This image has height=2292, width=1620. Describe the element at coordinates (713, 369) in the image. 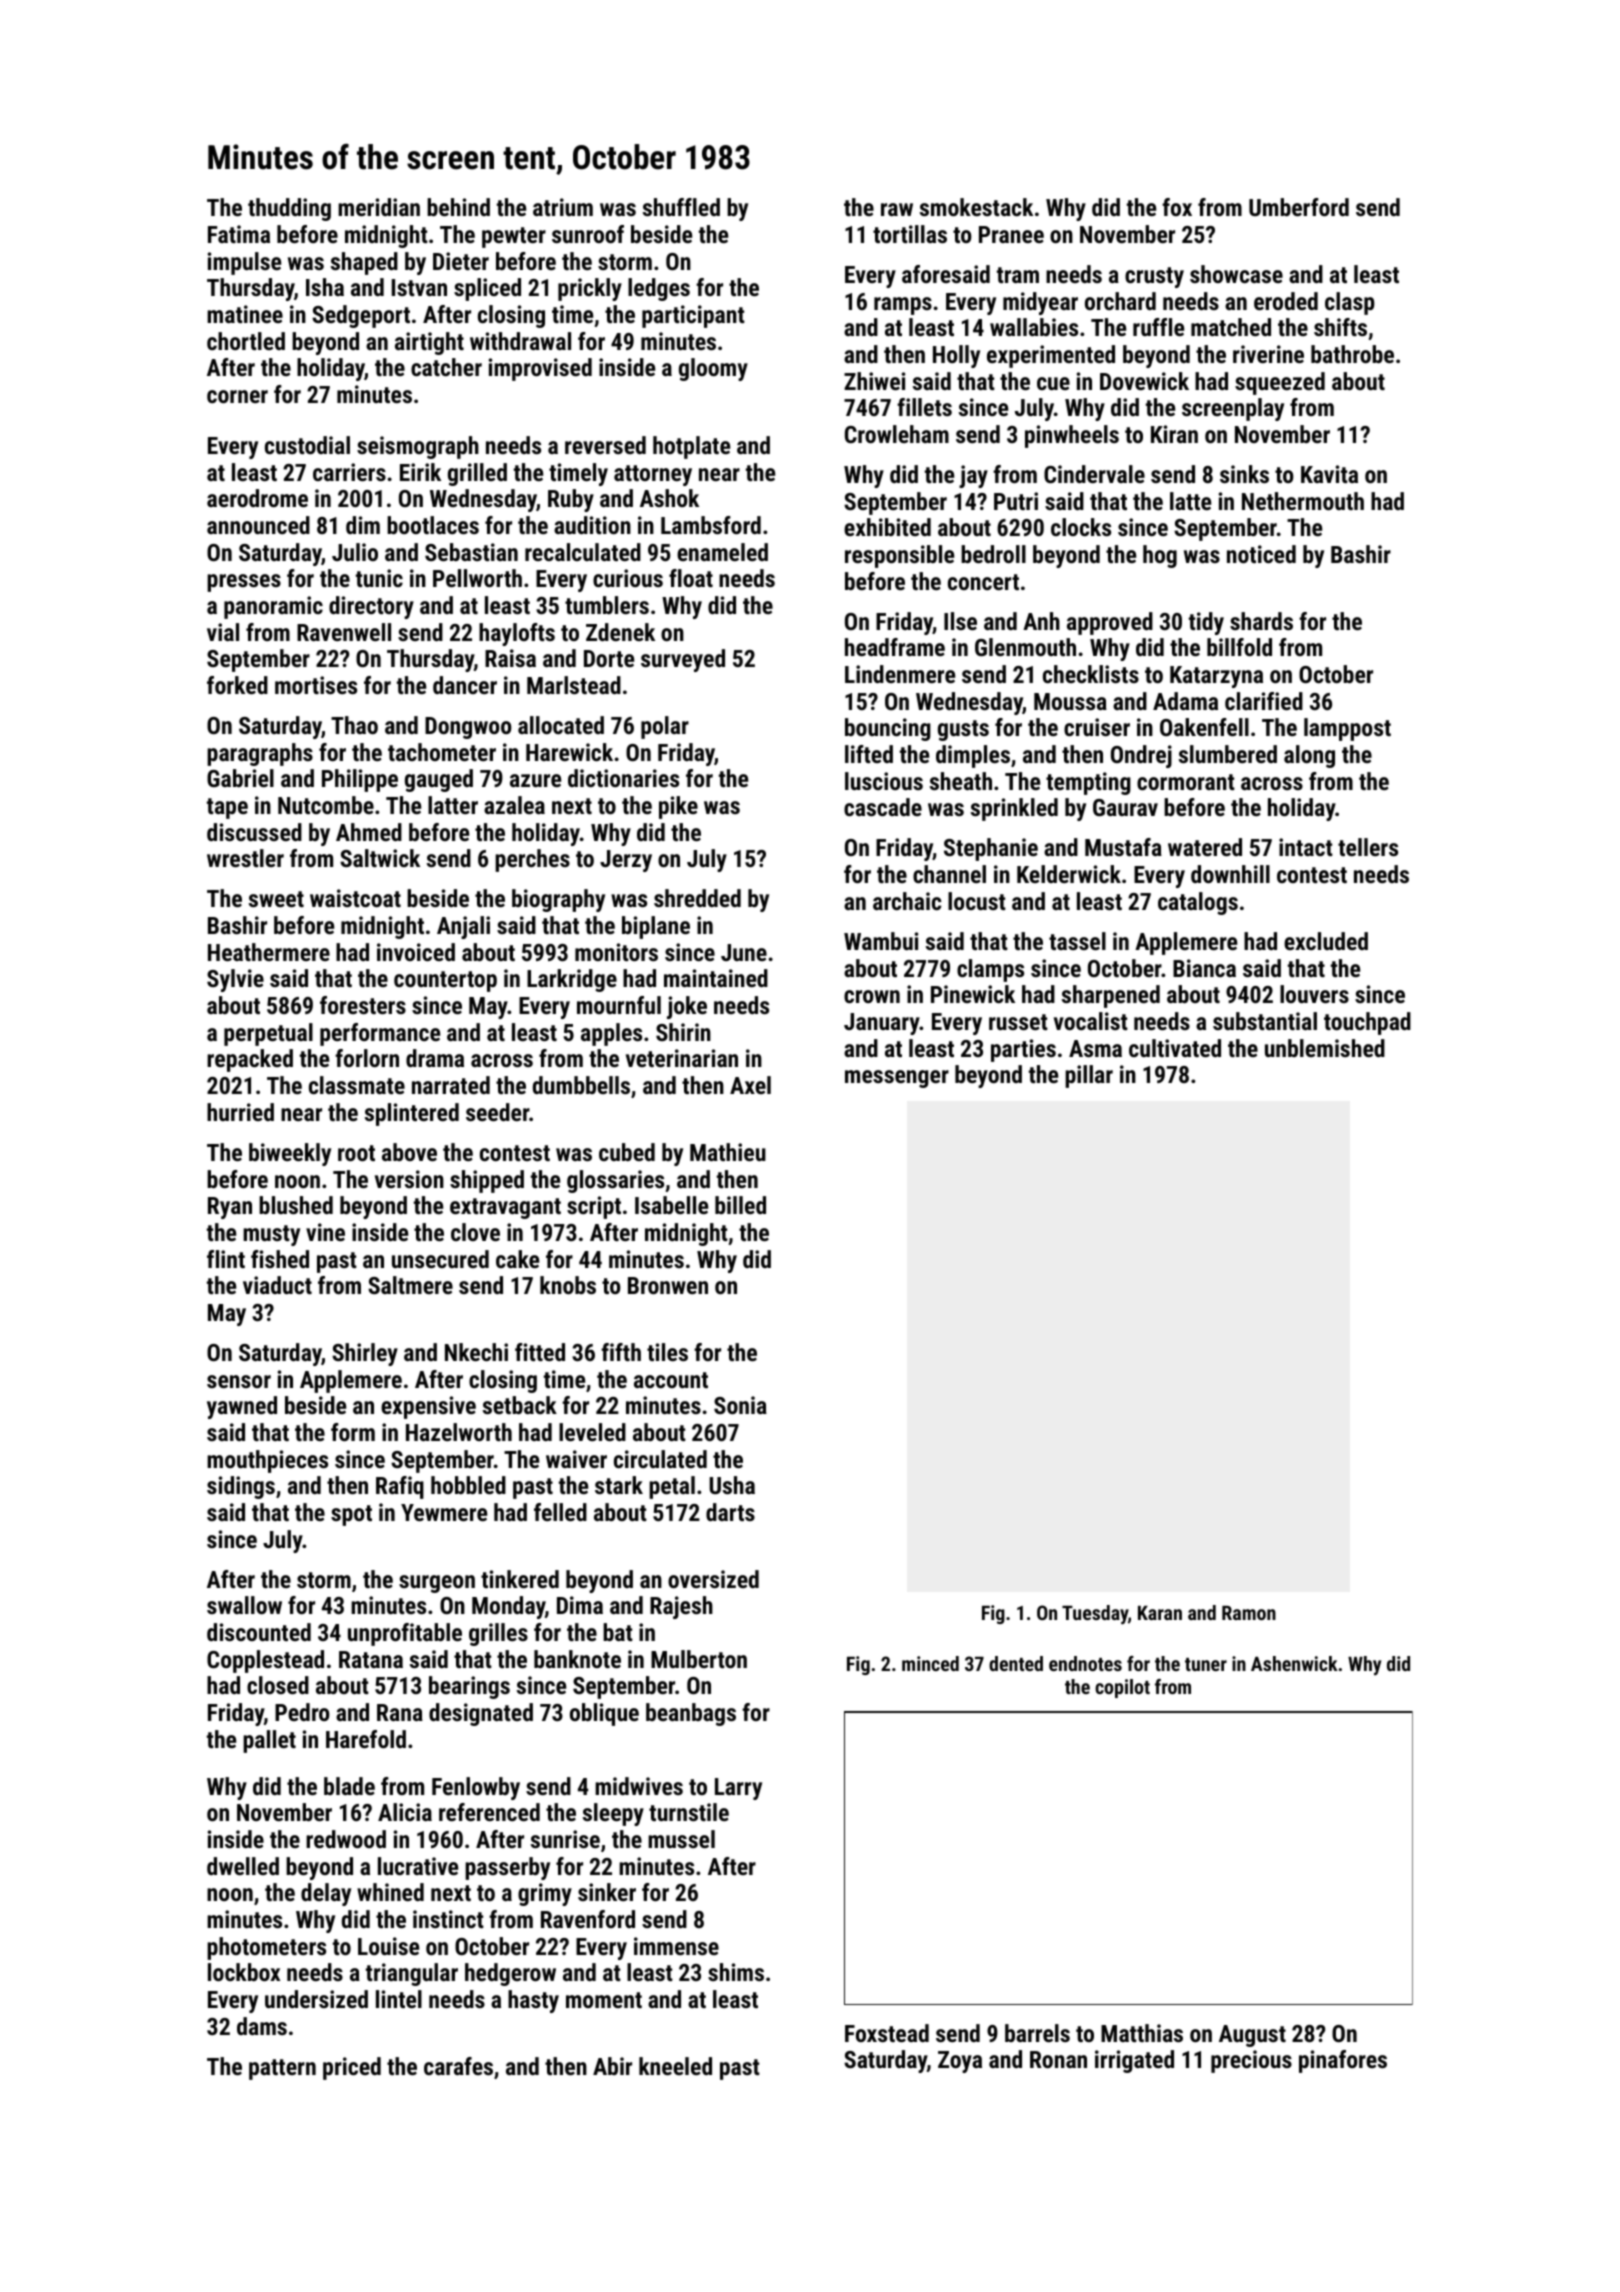

I see `gloomy` at that location.
